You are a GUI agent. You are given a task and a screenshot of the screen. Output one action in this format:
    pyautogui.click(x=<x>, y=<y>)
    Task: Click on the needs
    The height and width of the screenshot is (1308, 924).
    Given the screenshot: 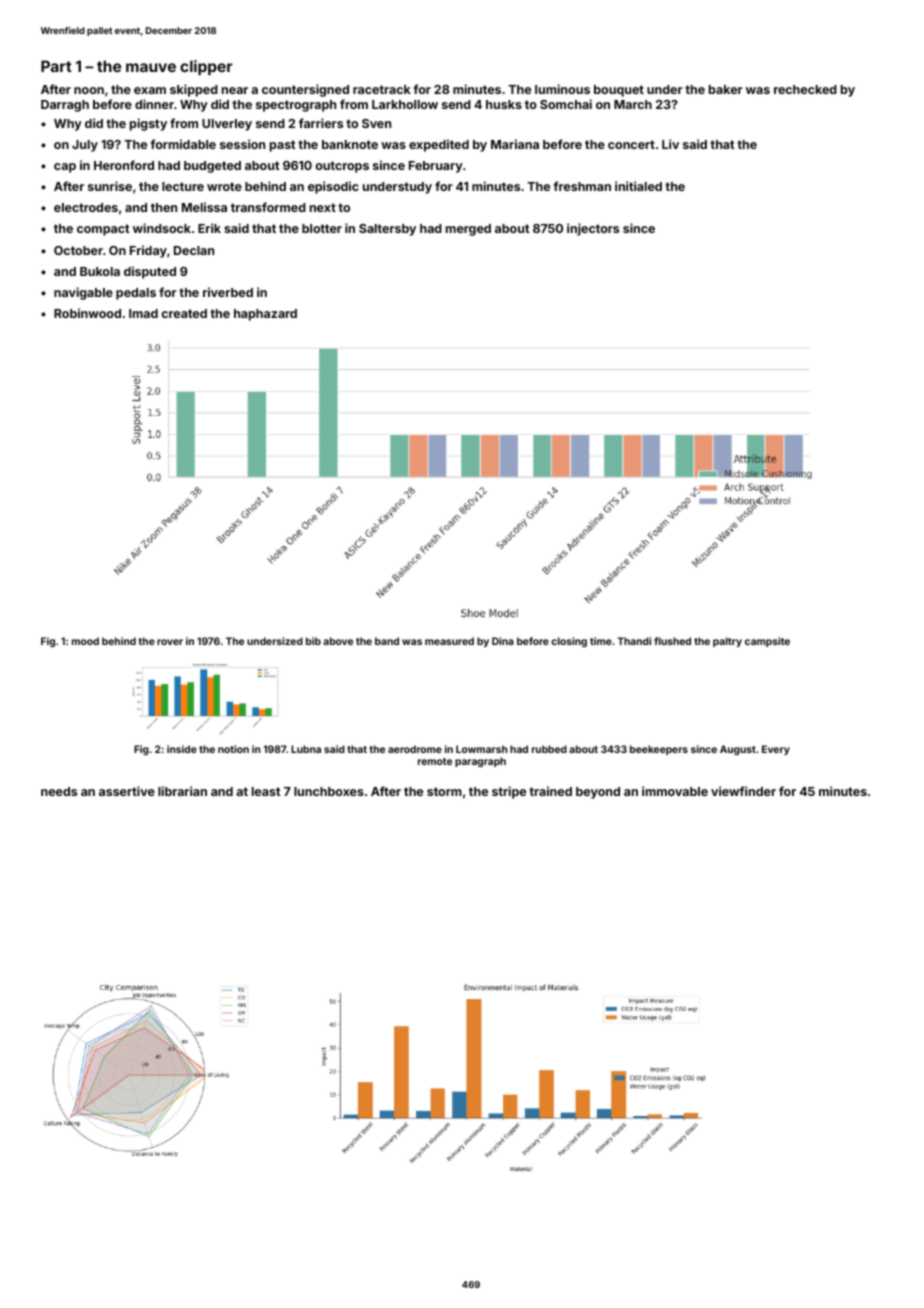 What is the action you would take?
    pyautogui.click(x=59, y=791)
